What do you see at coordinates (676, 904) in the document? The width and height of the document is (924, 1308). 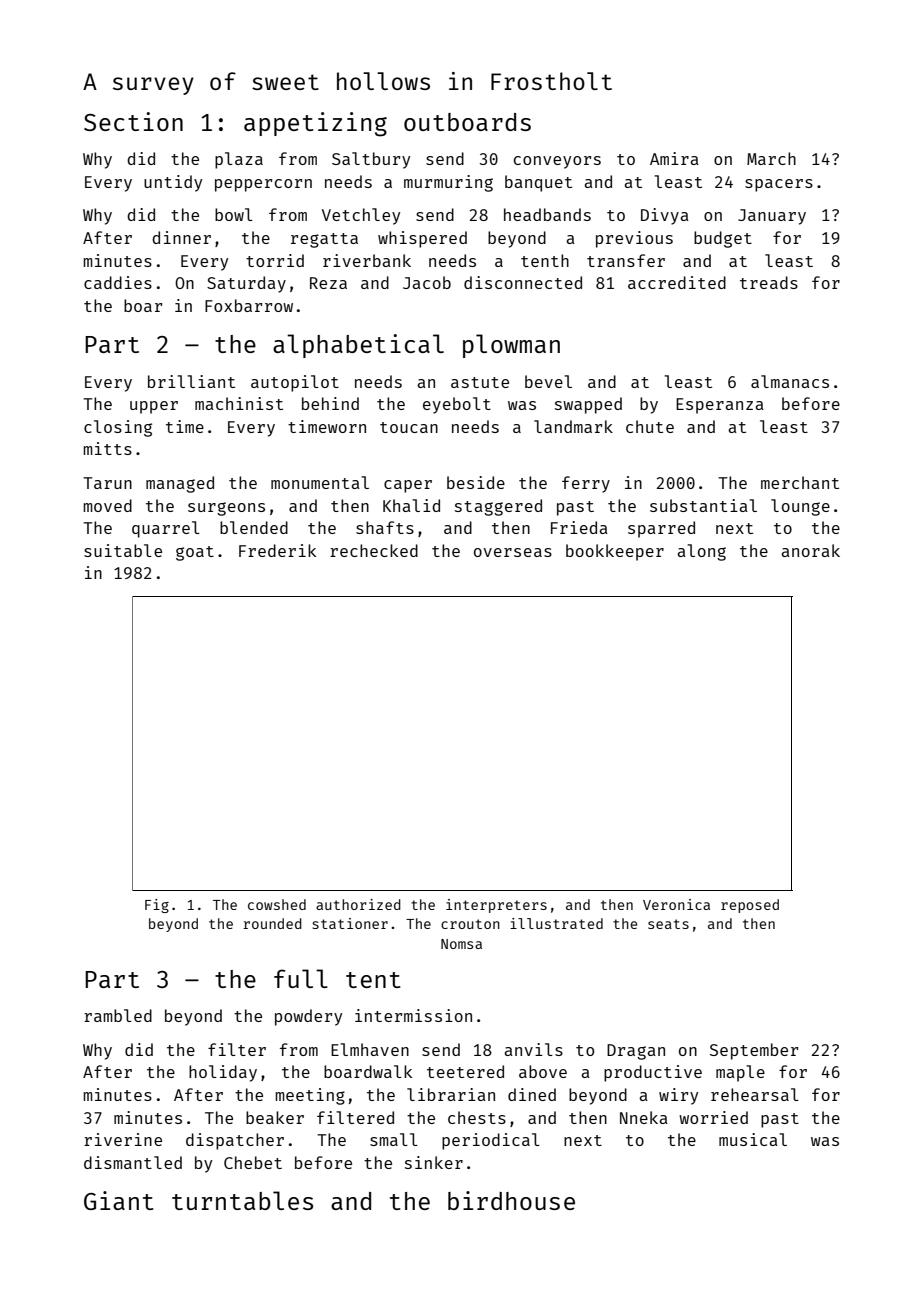 I see `Veronica` at bounding box center [676, 904].
